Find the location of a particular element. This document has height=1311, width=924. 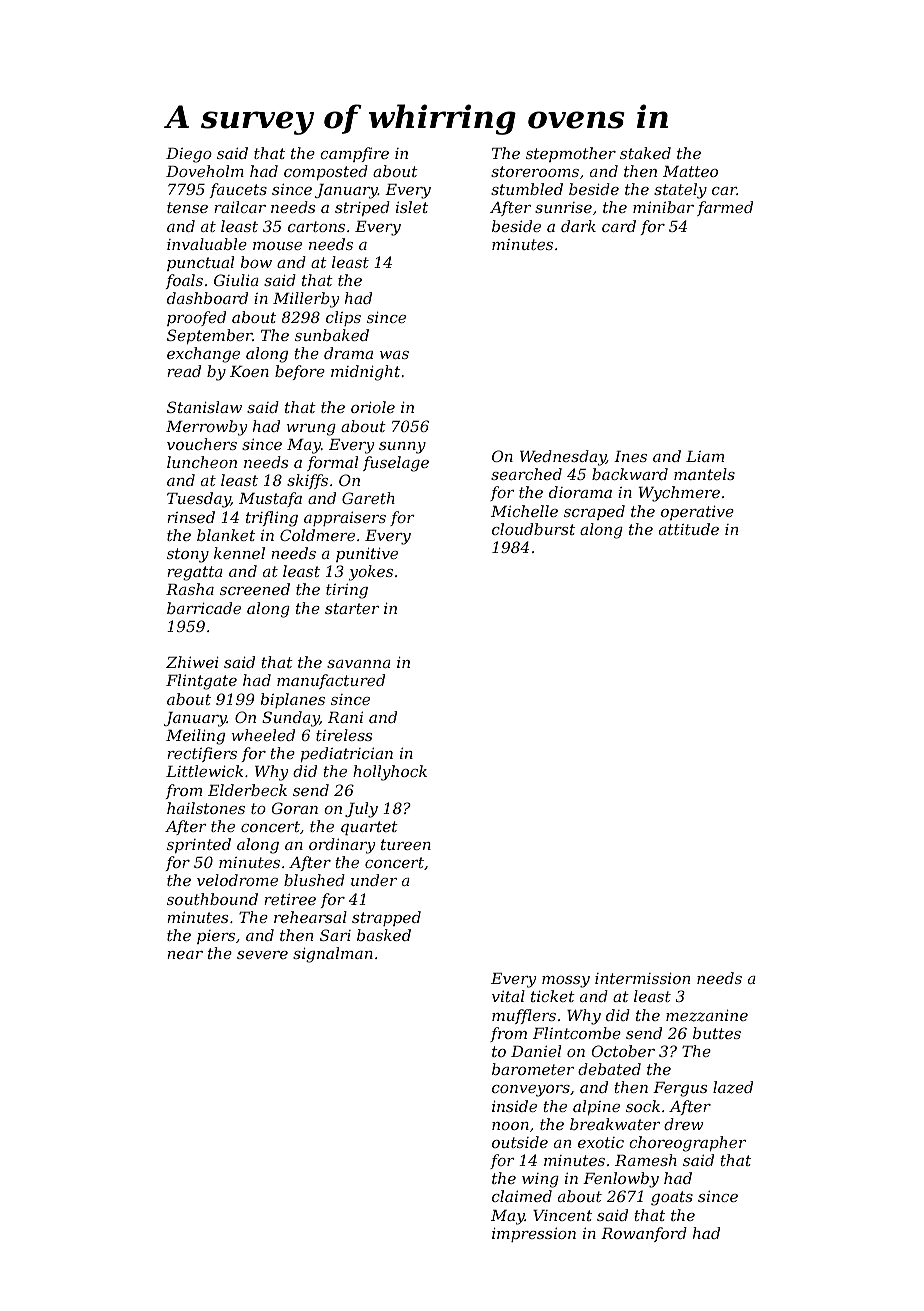

staked is located at coordinates (645, 153).
